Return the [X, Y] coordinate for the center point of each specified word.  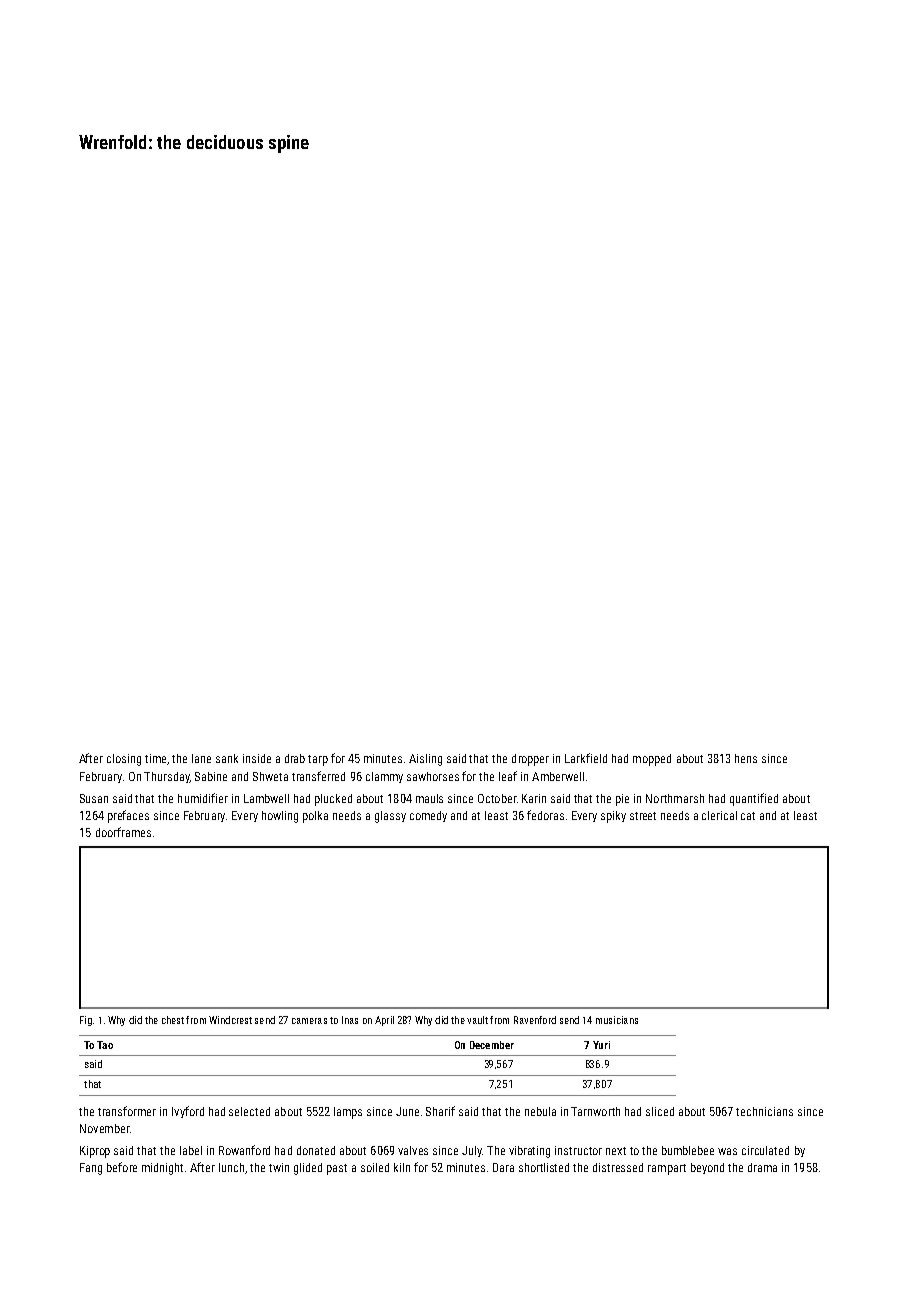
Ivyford [188, 1112]
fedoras [545, 815]
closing [124, 760]
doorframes [123, 832]
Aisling [425, 760]
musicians [617, 1020]
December [492, 1045]
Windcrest [230, 1020]
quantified [754, 799]
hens [746, 758]
